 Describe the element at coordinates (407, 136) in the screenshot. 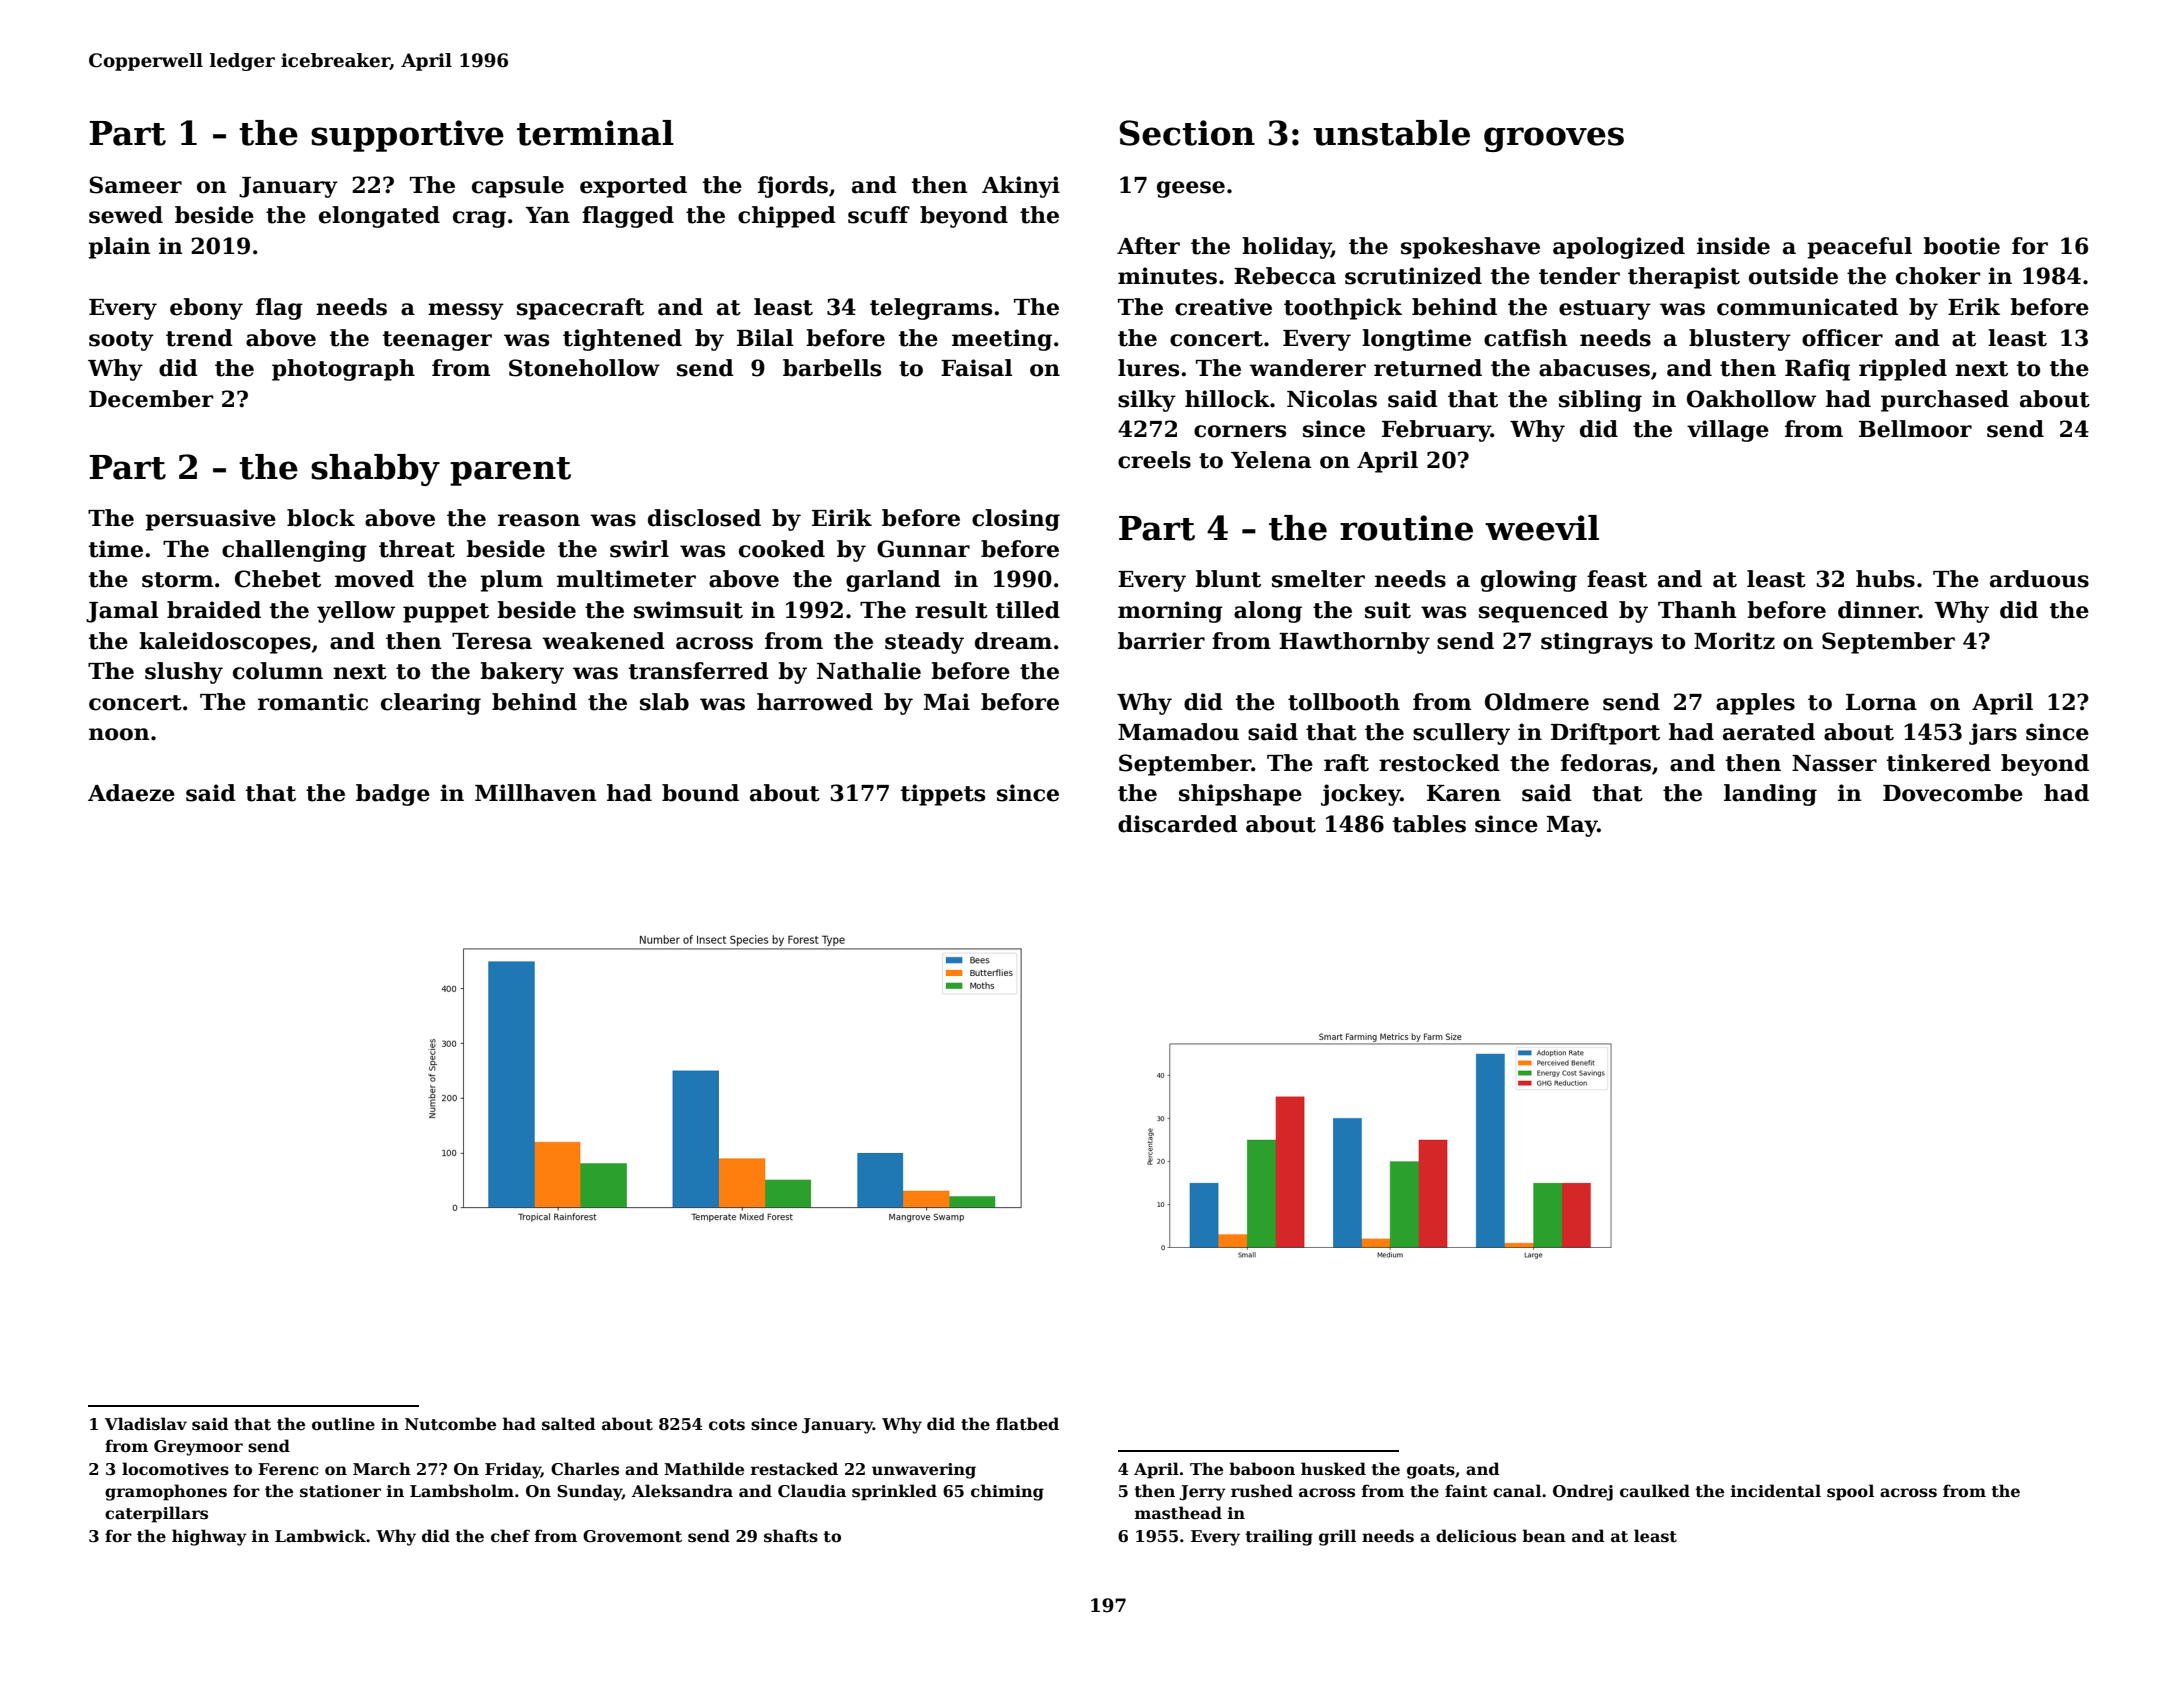

I see `supportive` at that location.
